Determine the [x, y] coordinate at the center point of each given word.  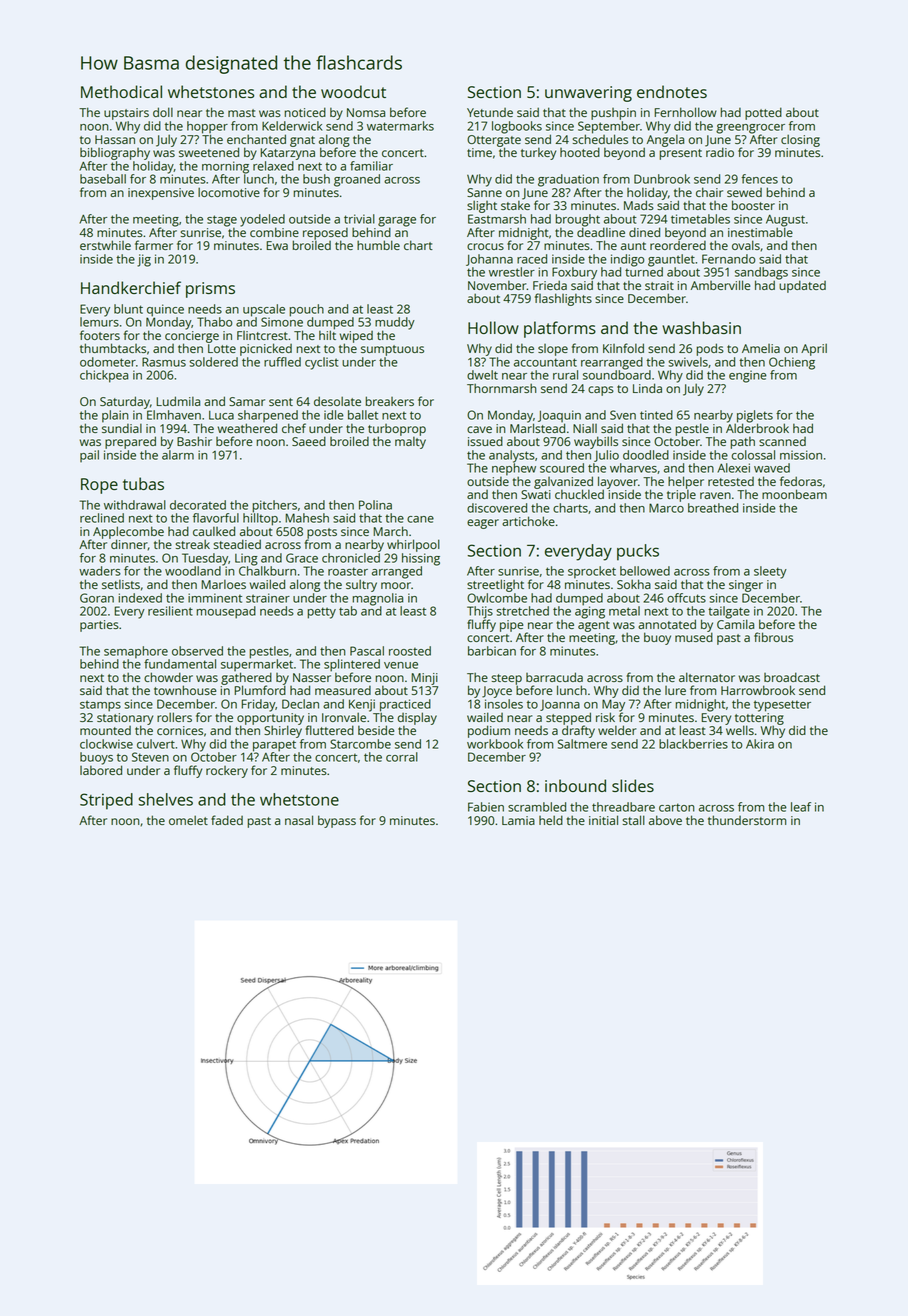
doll [163, 112]
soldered [213, 362]
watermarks [400, 126]
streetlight [495, 585]
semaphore [136, 652]
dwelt [482, 375]
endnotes [672, 91]
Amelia [761, 348]
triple [681, 496]
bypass [337, 821]
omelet [188, 820]
